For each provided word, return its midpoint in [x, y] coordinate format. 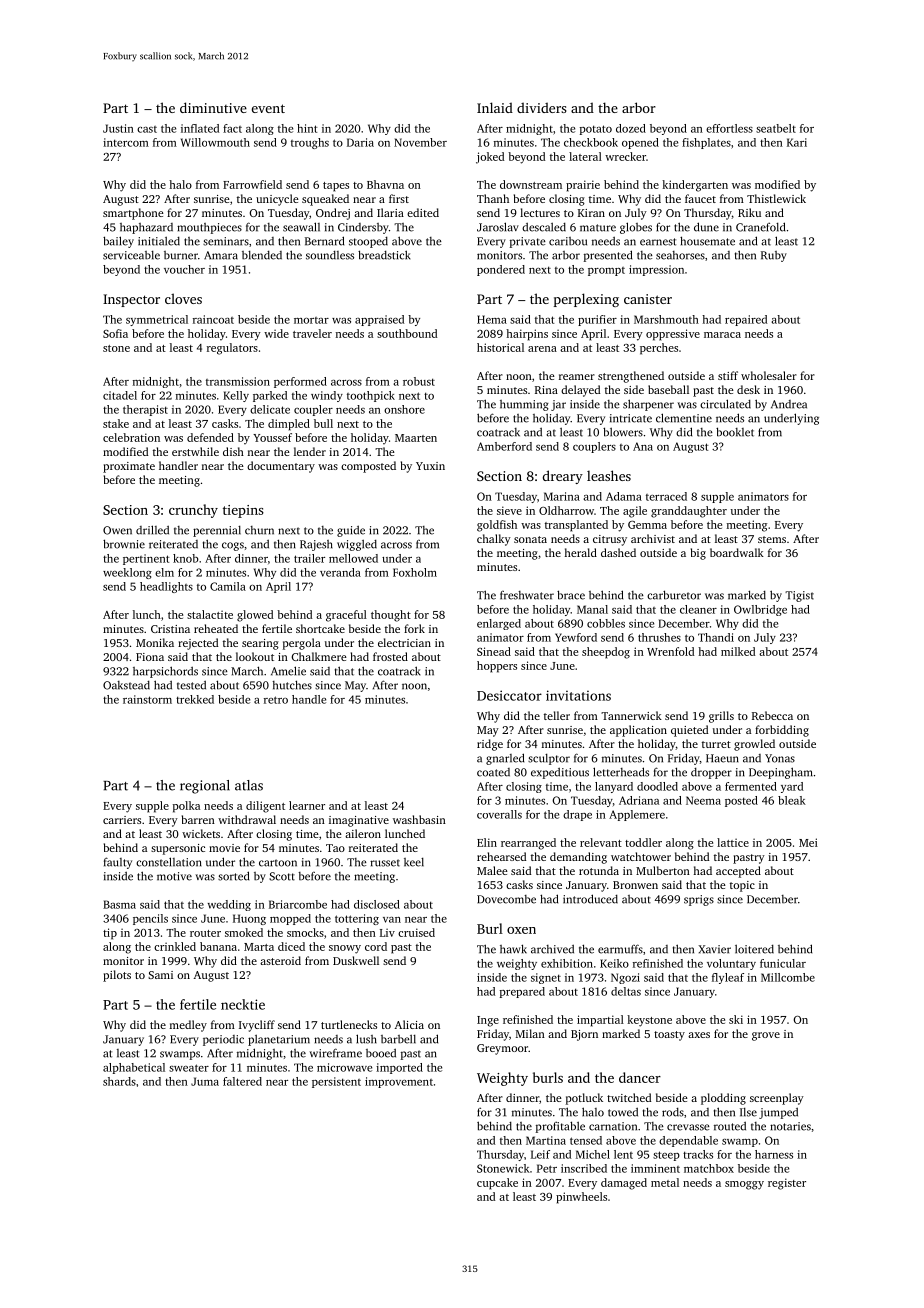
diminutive [213, 107]
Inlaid [495, 107]
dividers [542, 107]
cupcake [497, 1184]
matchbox [709, 1168]
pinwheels [581, 1198]
